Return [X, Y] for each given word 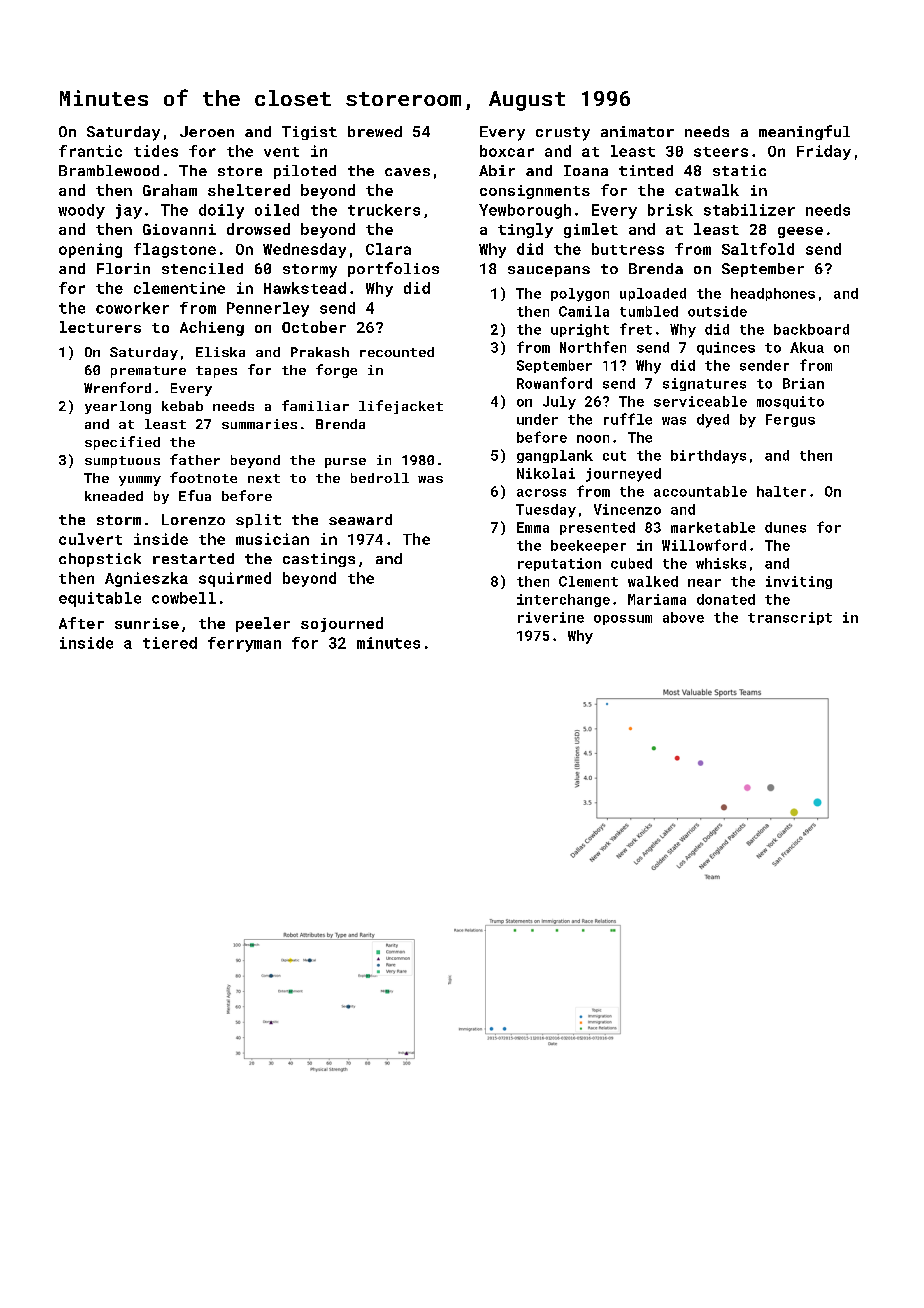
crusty [563, 134]
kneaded [114, 496]
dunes [785, 527]
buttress [628, 249]
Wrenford [117, 387]
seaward [360, 519]
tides [156, 151]
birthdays [708, 457]
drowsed [258, 229]
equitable [100, 599]
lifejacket [401, 407]
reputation [559, 564]
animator [637, 131]
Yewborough [525, 211]
